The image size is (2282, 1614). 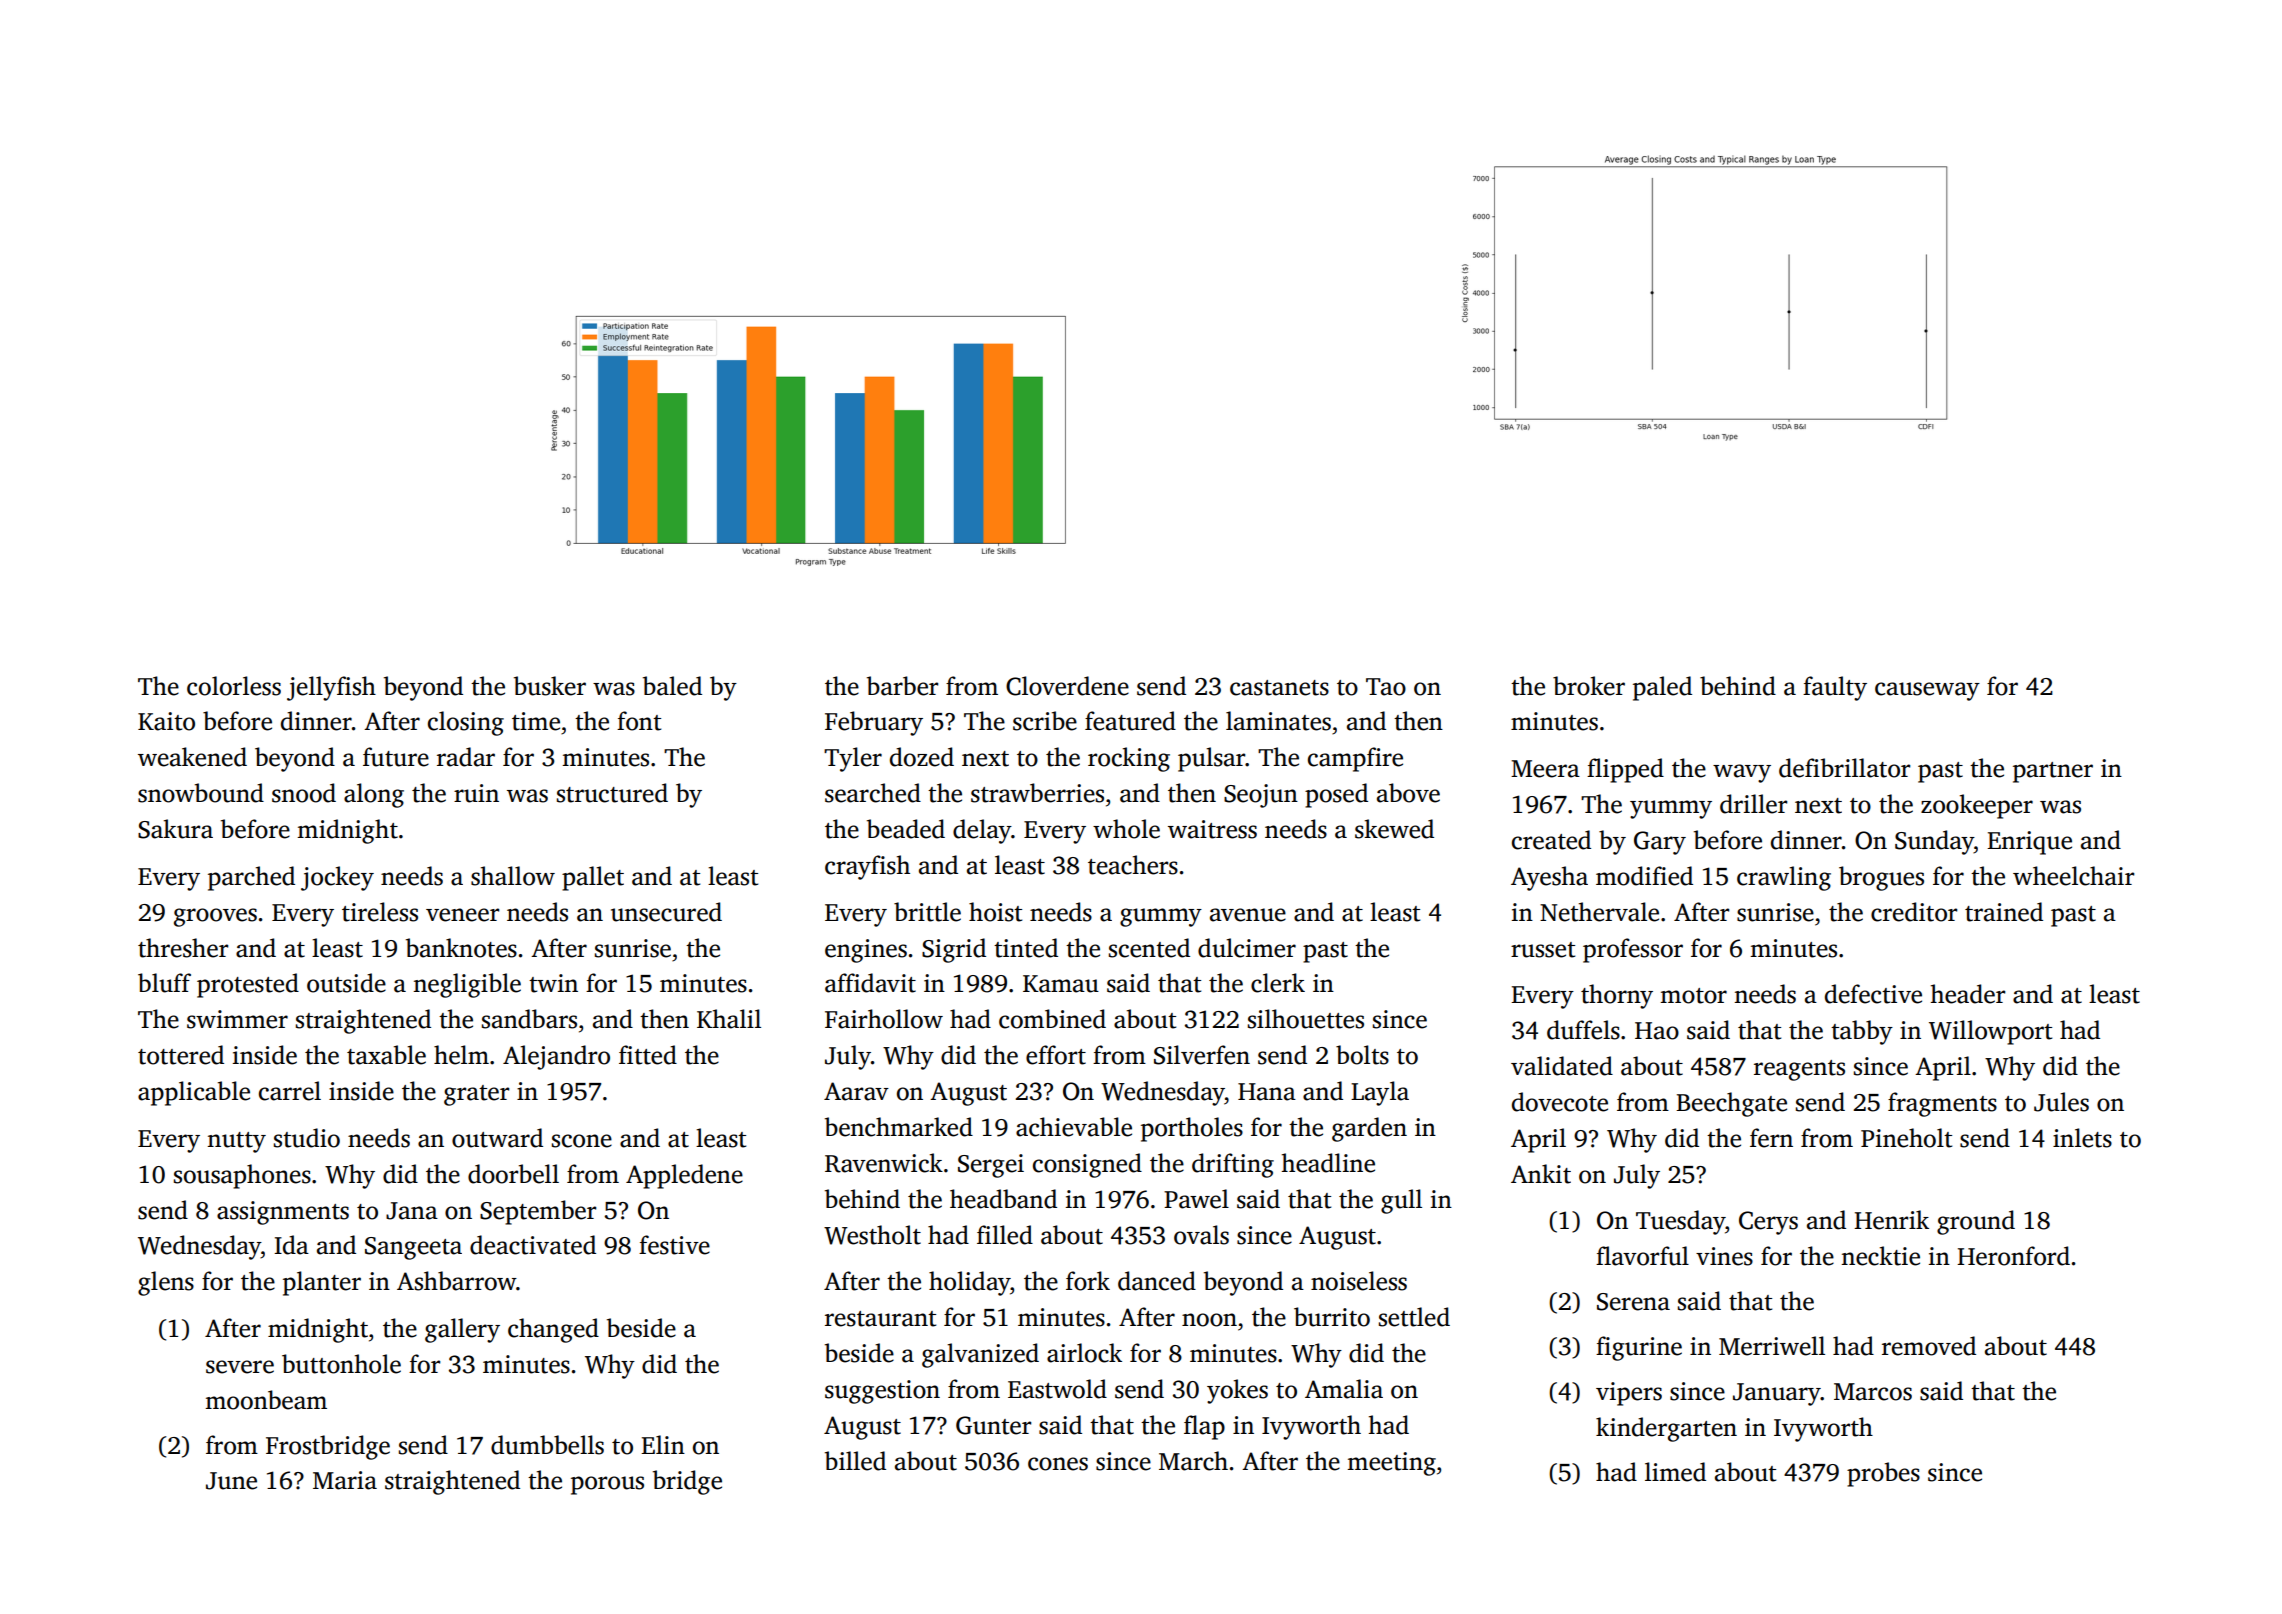 What do you see at coordinates (1394, 829) in the screenshot?
I see `skewed` at bounding box center [1394, 829].
